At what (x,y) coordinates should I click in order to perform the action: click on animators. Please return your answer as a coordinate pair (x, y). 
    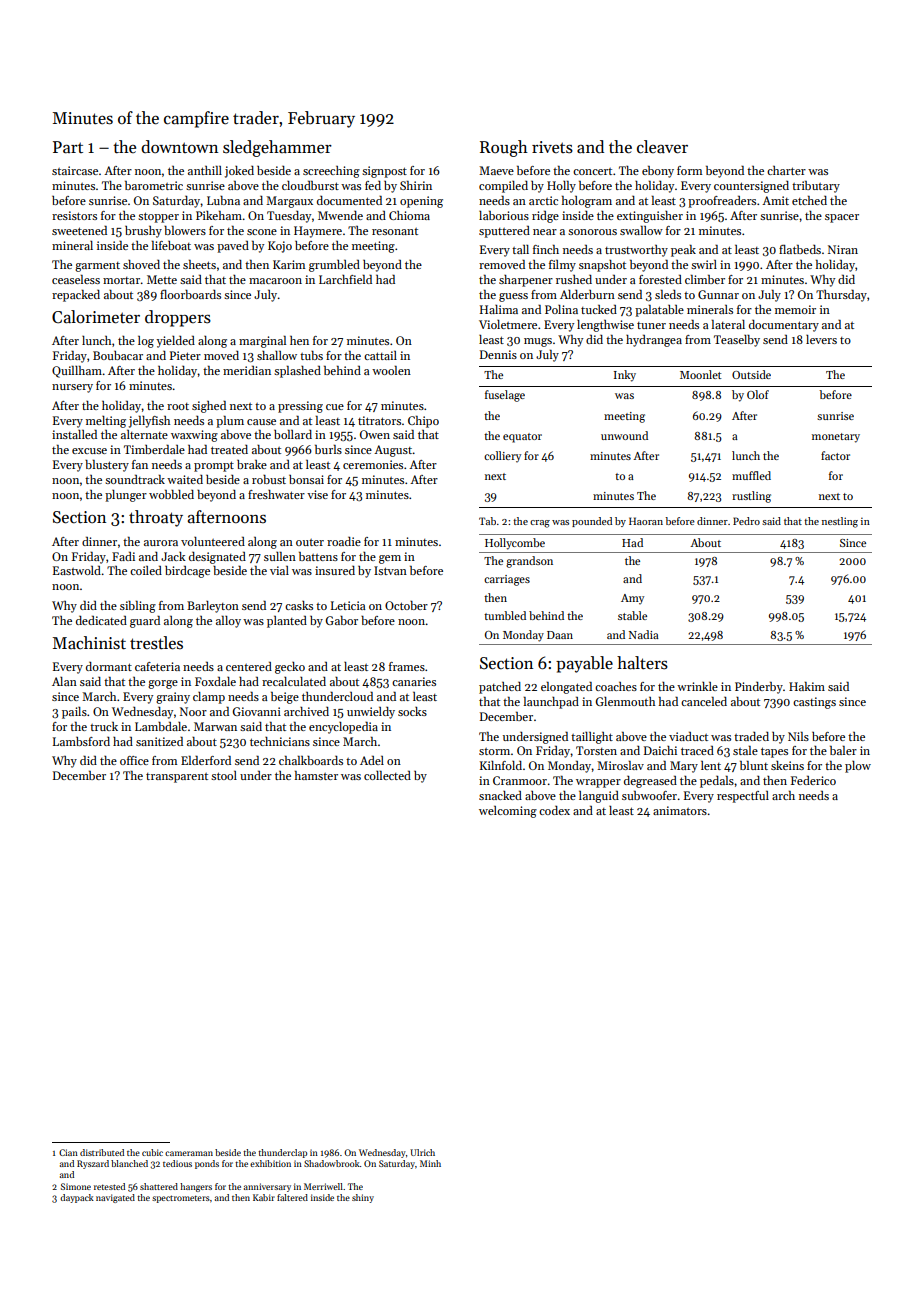
    Looking at the image, I should click on (680, 810).
